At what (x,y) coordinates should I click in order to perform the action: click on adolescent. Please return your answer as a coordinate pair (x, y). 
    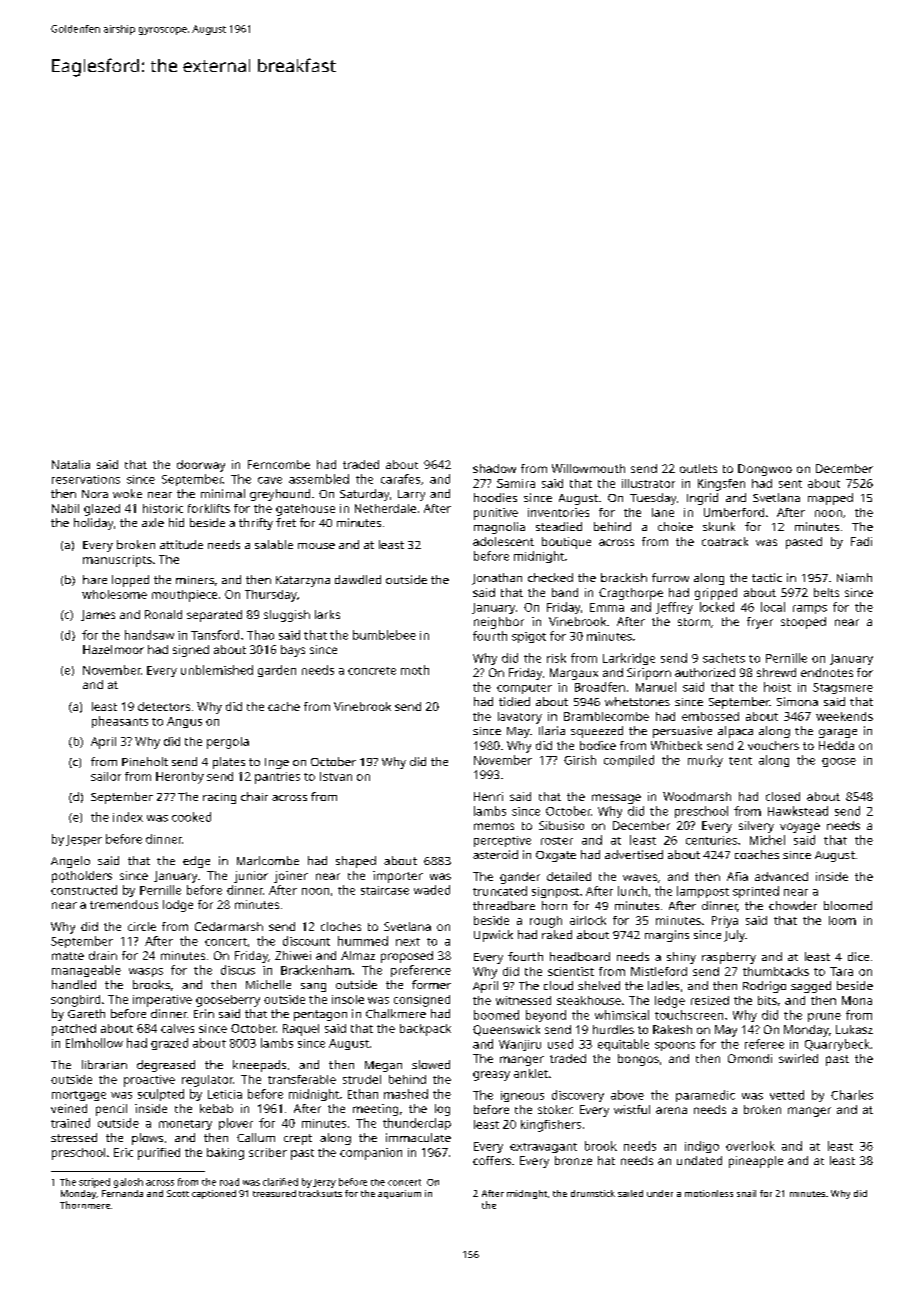
    Looking at the image, I should click on (503, 541).
